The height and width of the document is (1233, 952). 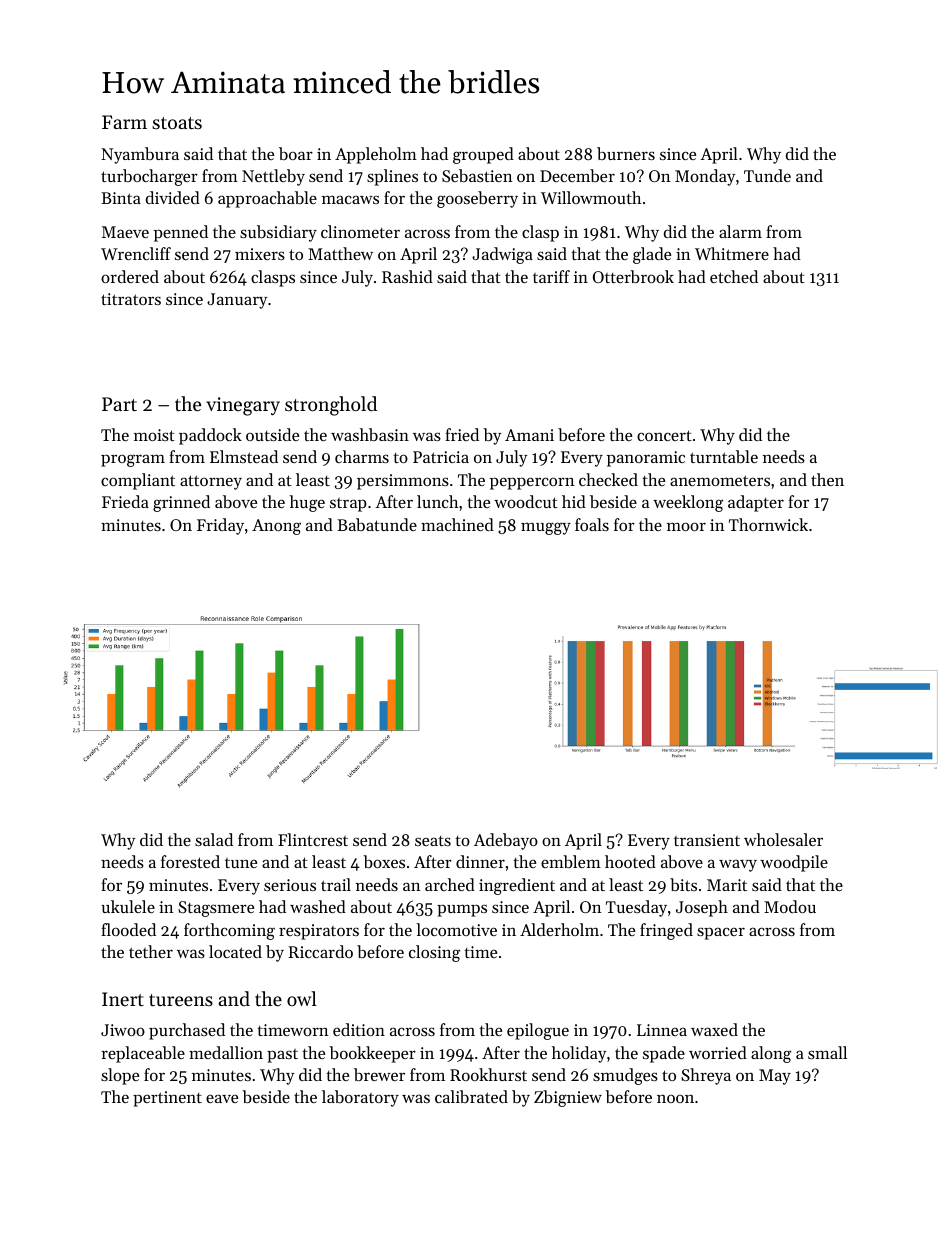 I want to click on epilogue, so click(x=538, y=1031).
